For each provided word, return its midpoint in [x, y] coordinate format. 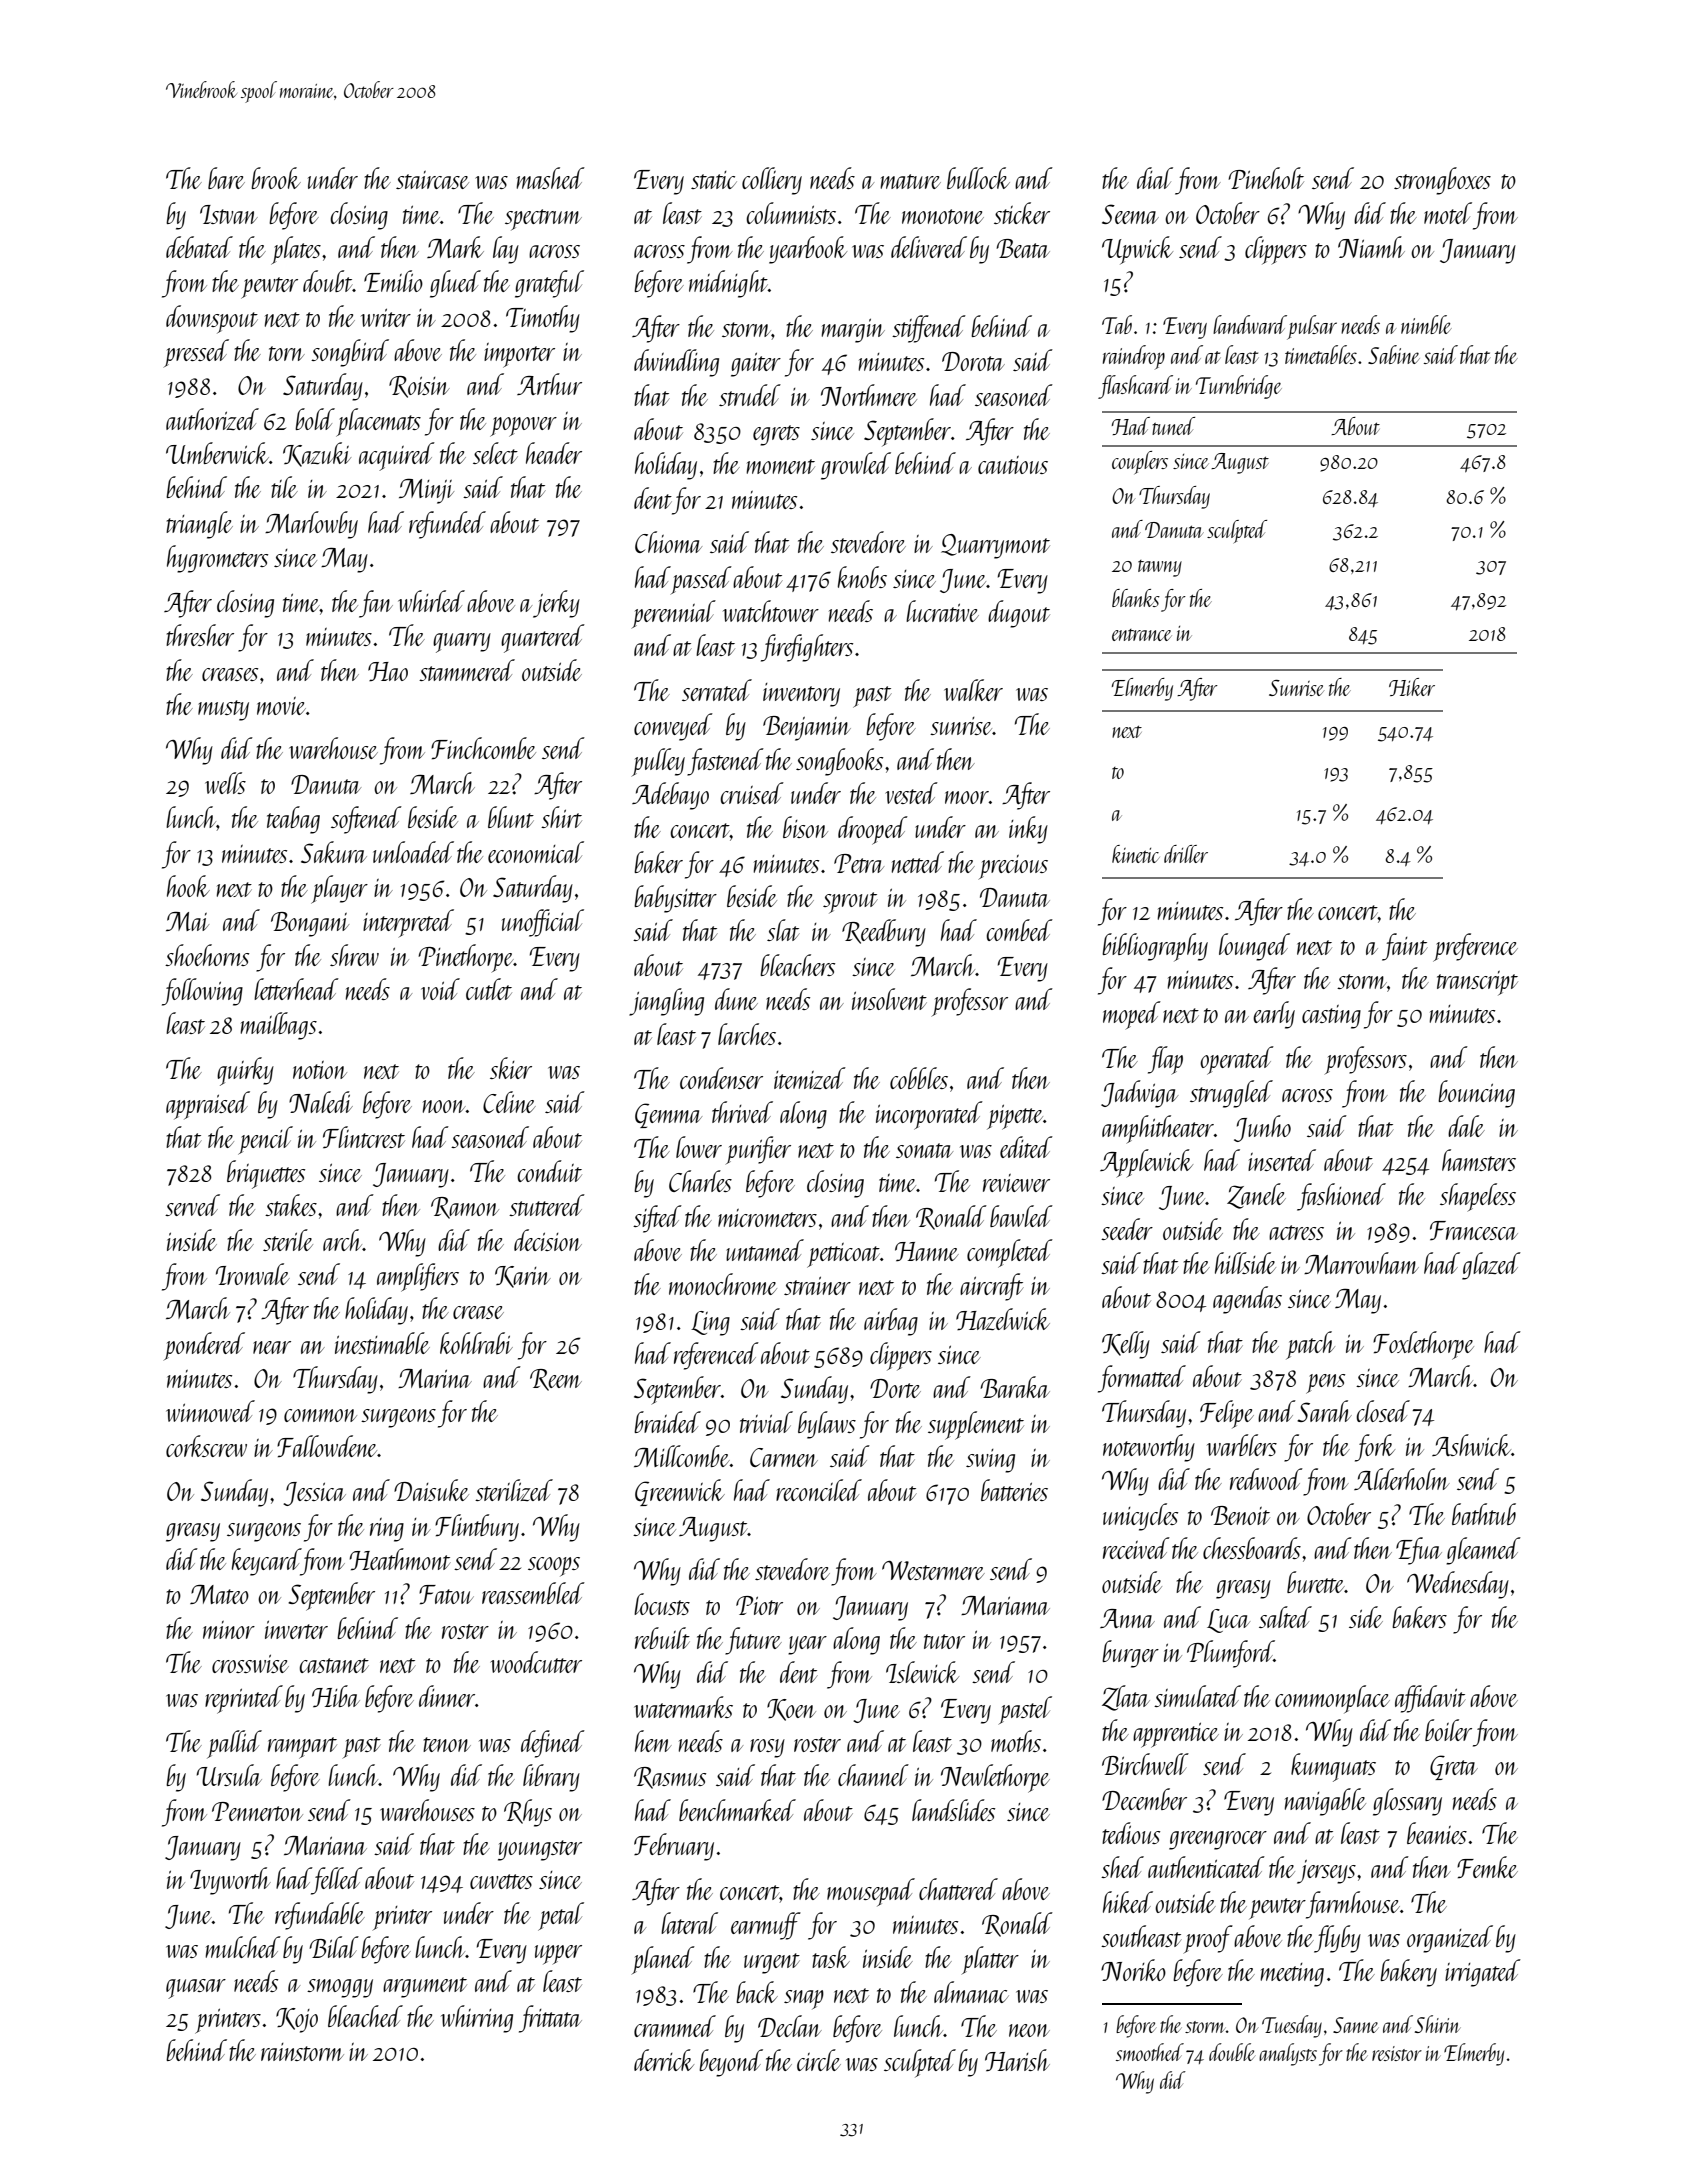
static [714, 180]
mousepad [871, 1892]
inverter [296, 1629]
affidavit [1430, 1699]
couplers [1140, 462]
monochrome [723, 1284]
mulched [243, 1947]
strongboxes [1442, 181]
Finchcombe [483, 748]
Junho [1262, 1128]
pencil [265, 1140]
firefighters [807, 648]
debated [199, 247]
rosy [767, 1748]
